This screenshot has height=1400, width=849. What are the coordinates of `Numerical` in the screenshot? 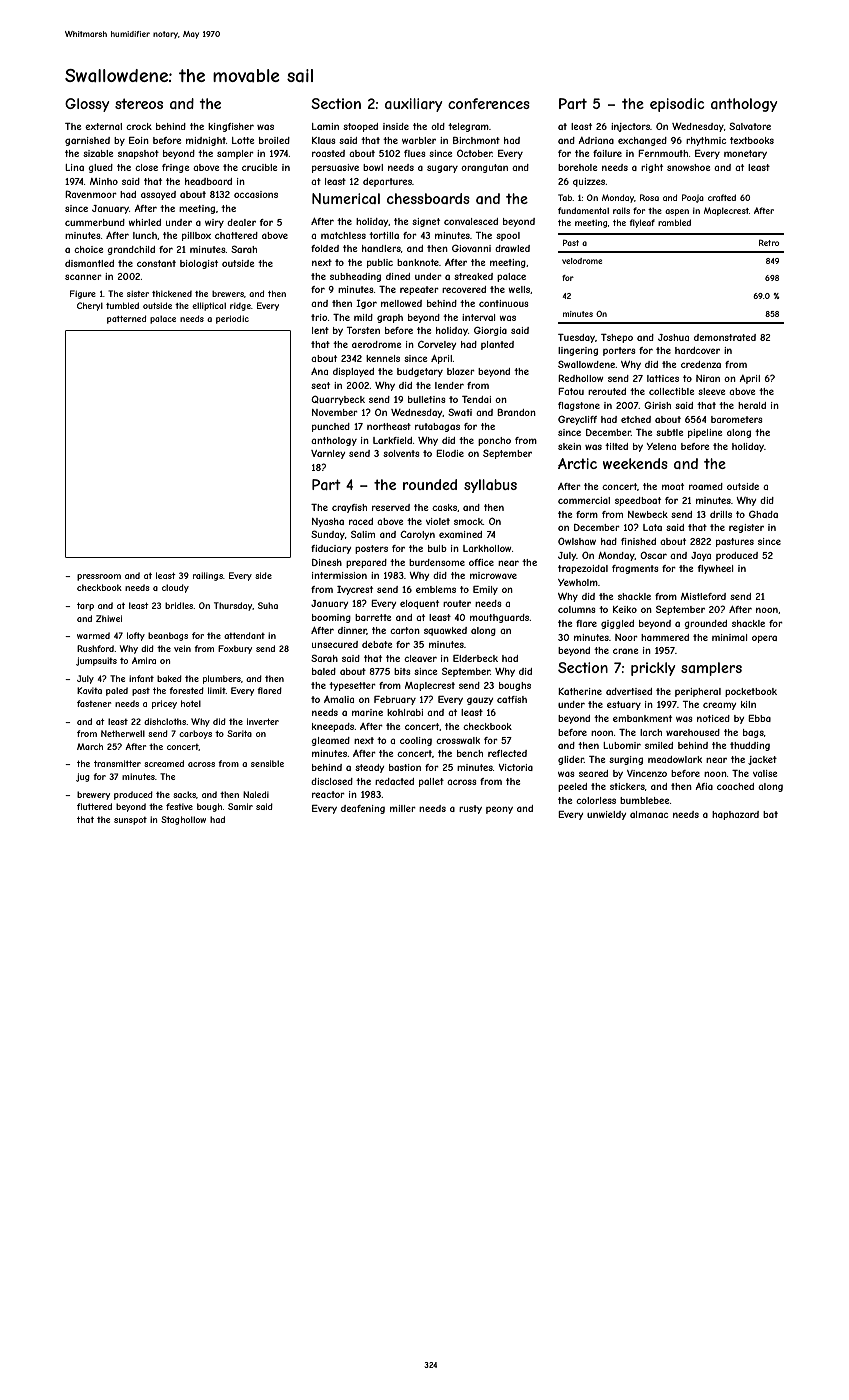 It's located at (346, 198).
